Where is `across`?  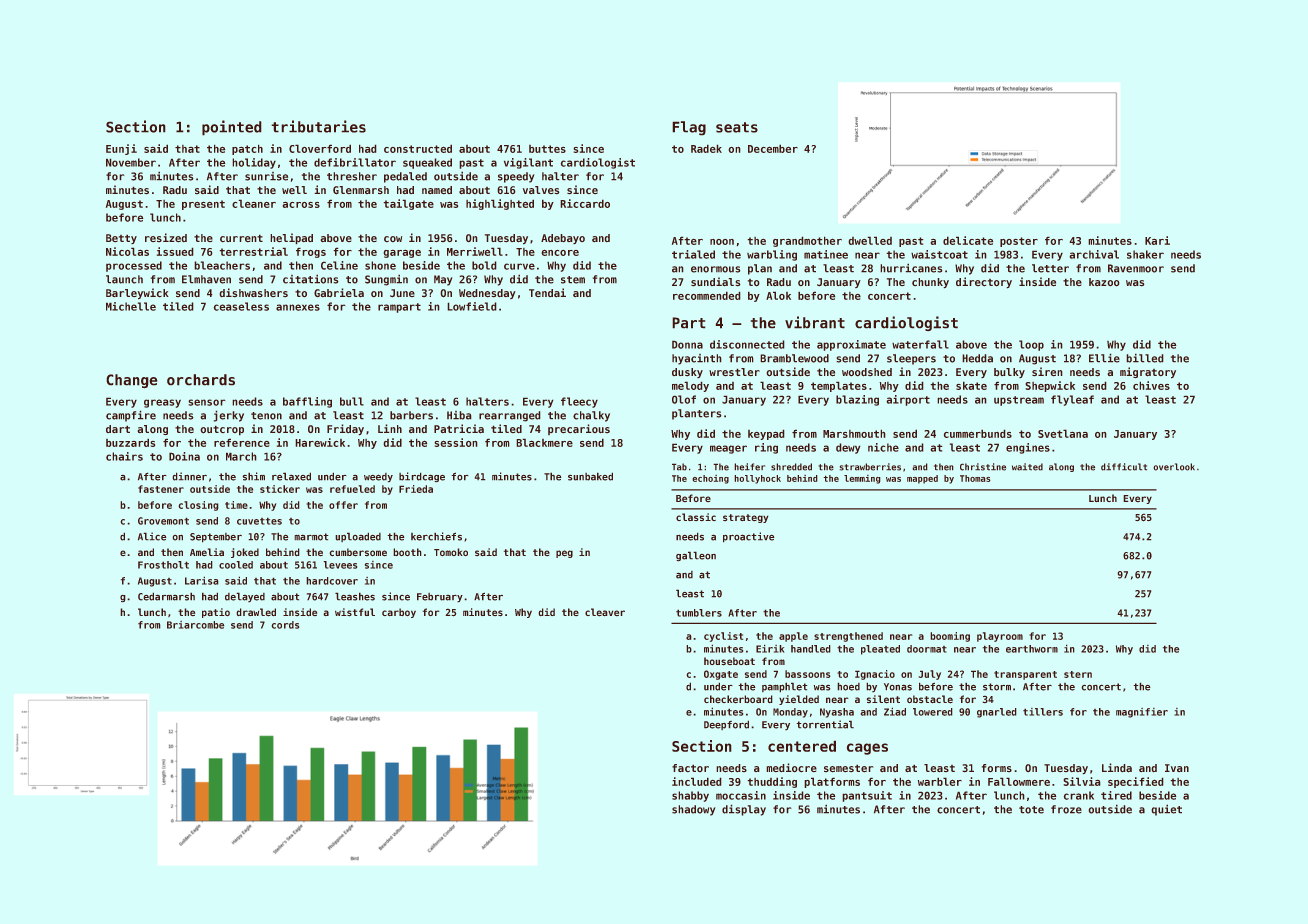
across is located at coordinates (301, 205).
